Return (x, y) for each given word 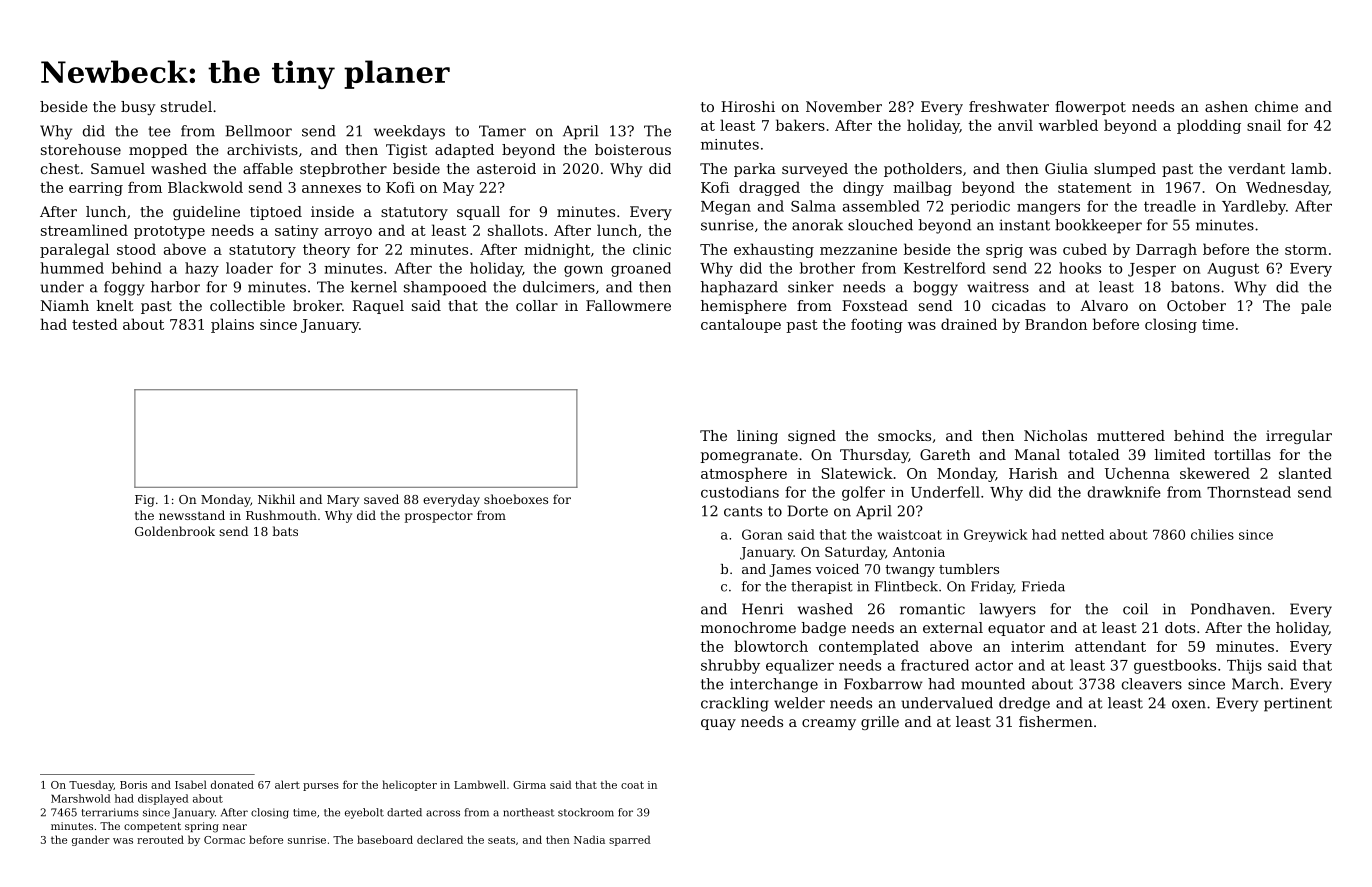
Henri (762, 609)
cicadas (1019, 305)
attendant (1110, 646)
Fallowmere (628, 305)
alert (287, 784)
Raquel (378, 307)
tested (95, 324)
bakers (800, 125)
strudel (186, 106)
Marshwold (81, 798)
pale (1316, 307)
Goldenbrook (175, 531)
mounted (993, 684)
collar (537, 305)
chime (1276, 106)
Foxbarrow (883, 684)
